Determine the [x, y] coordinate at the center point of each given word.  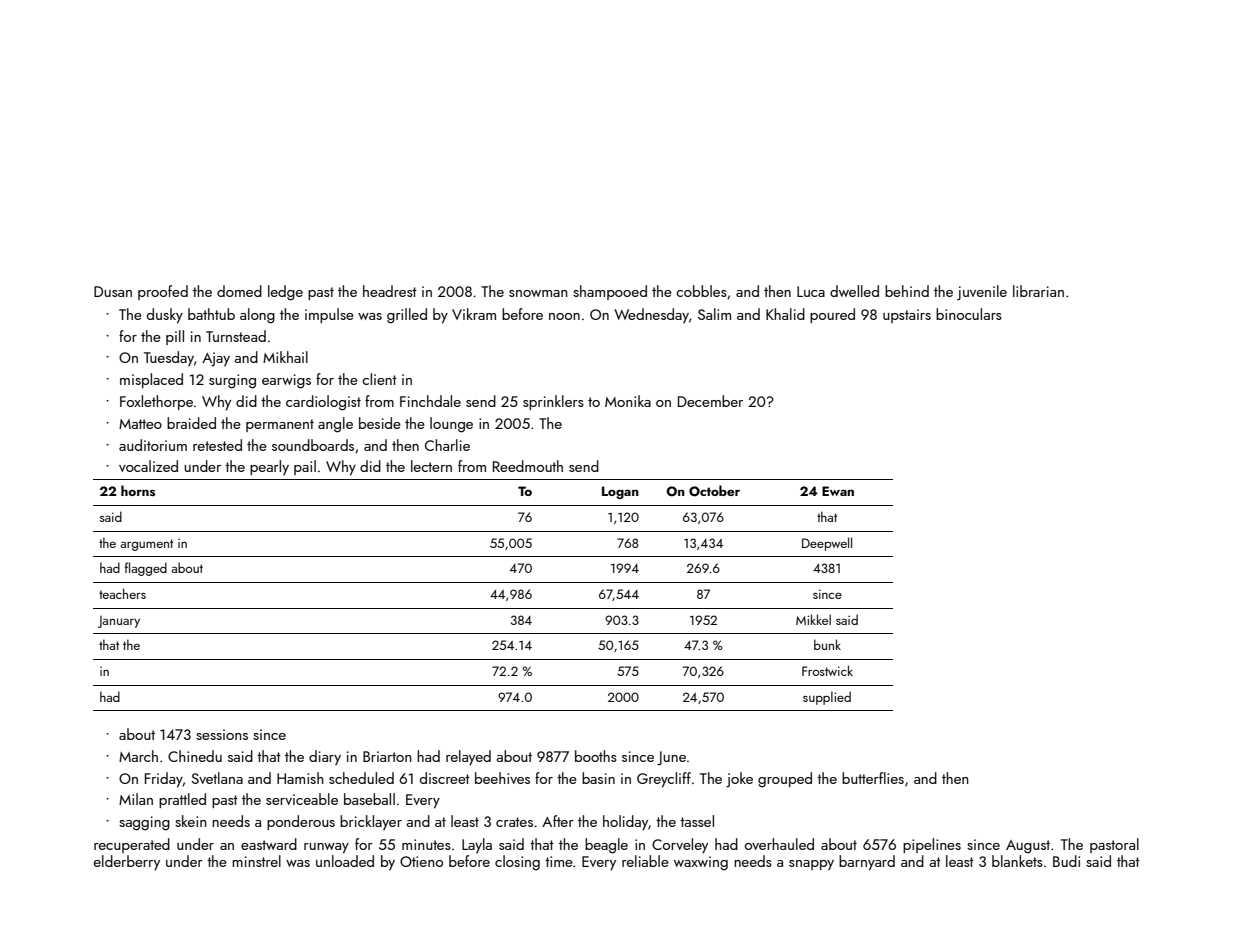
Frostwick [827, 670]
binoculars [969, 314]
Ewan [838, 491]
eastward [269, 844]
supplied [827, 698]
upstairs [907, 316]
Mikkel [813, 619]
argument [146, 545]
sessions [222, 734]
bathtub [211, 314]
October [714, 491]
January [119, 621]
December [710, 401]
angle [335, 425]
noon [564, 316]
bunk [827, 644]
